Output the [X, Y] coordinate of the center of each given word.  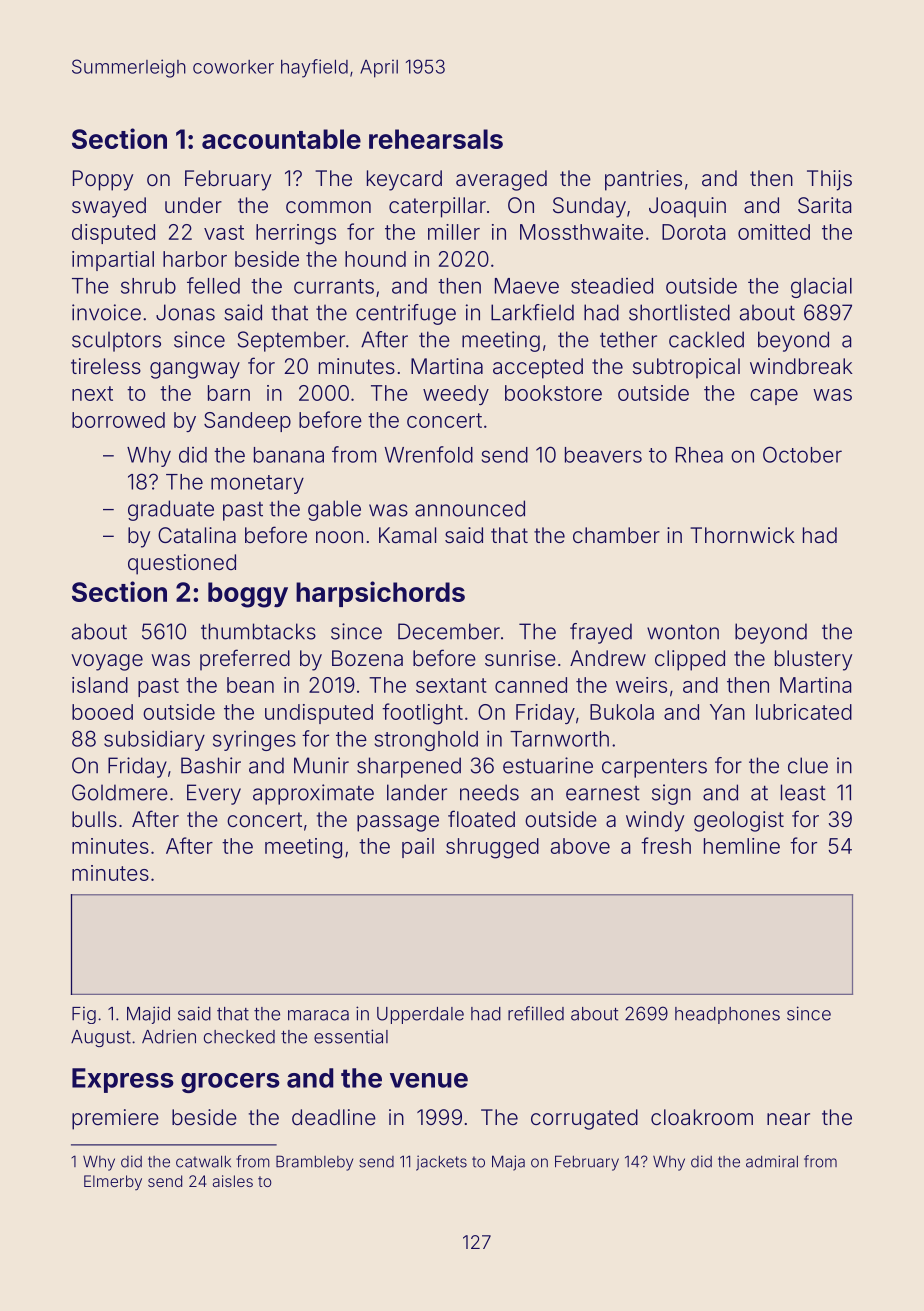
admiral [772, 1161]
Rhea [699, 455]
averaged [501, 180]
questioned [182, 564]
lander [417, 792]
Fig [84, 1015]
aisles [233, 1181]
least [803, 792]
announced [470, 508]
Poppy [103, 180]
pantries [643, 180]
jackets [441, 1163]
